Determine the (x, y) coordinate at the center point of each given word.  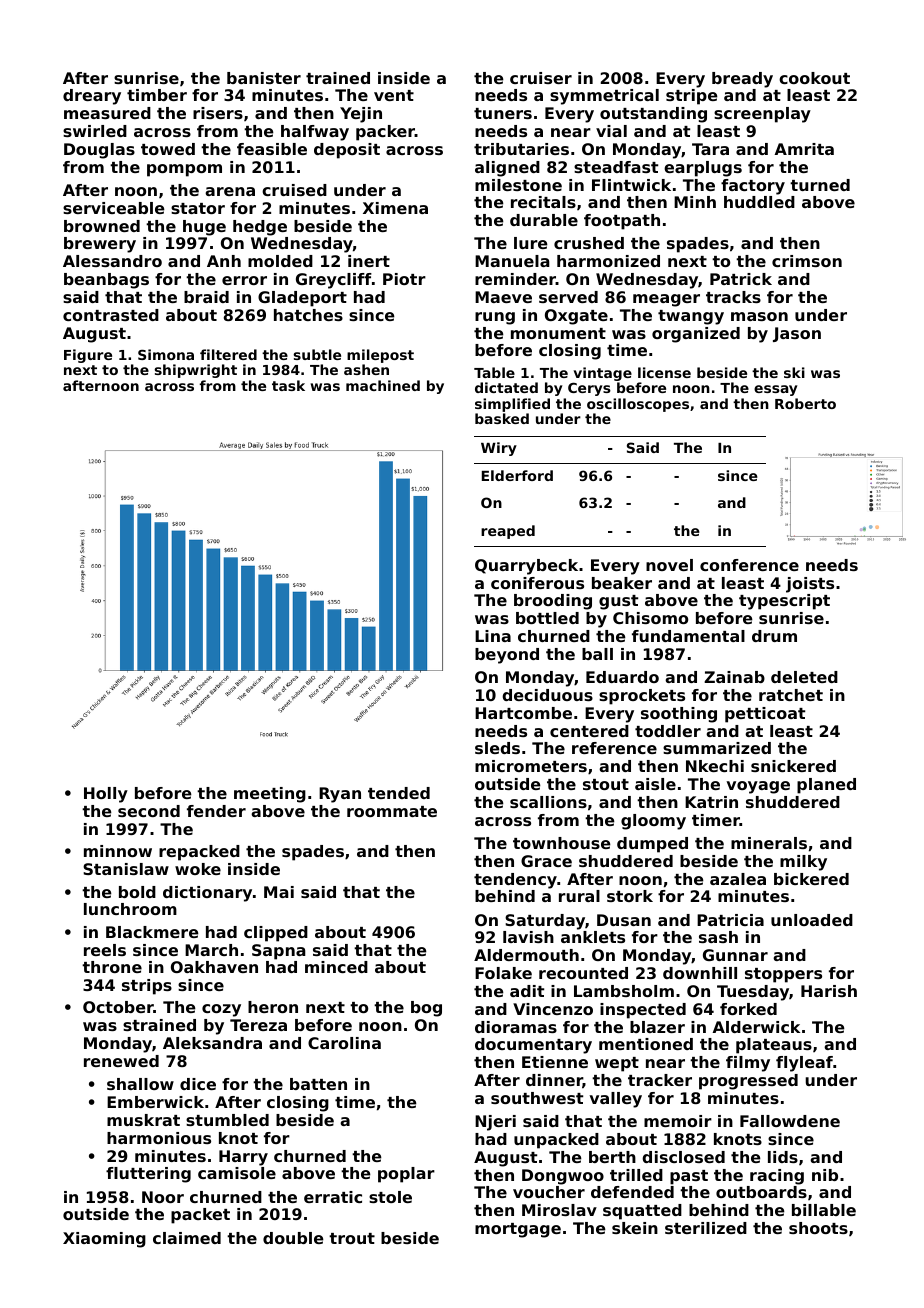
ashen (366, 369)
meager (666, 300)
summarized (717, 748)
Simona (166, 354)
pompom (184, 170)
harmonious (159, 1138)
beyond (507, 656)
